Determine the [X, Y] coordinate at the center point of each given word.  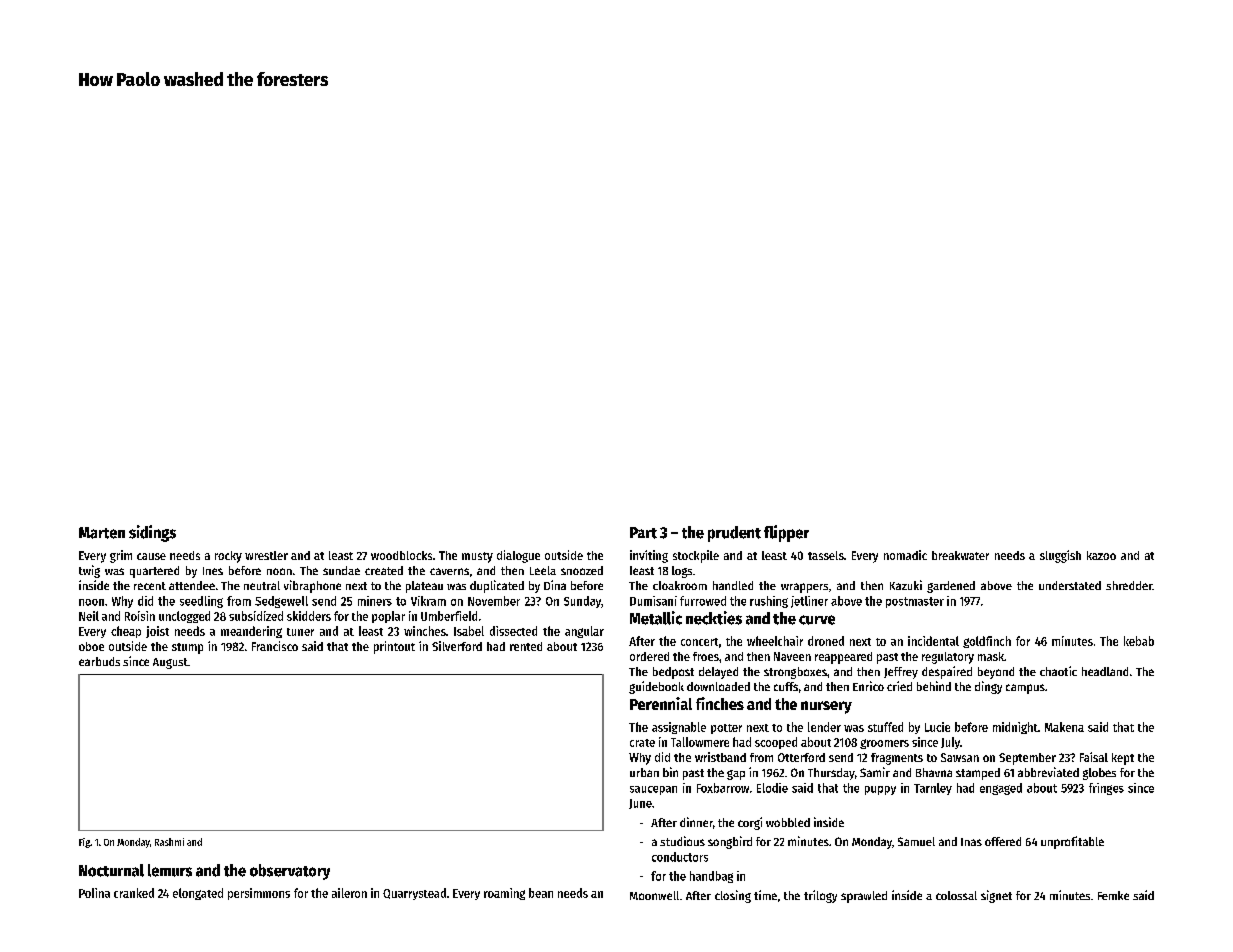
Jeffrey [901, 673]
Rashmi [169, 842]
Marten [102, 533]
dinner [696, 822]
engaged [1001, 789]
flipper [786, 533]
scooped [776, 743]
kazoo [1101, 555]
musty [477, 557]
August [170, 663]
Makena [1064, 727]
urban [644, 772]
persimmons [259, 894]
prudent [734, 534]
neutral [262, 585]
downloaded [718, 686]
